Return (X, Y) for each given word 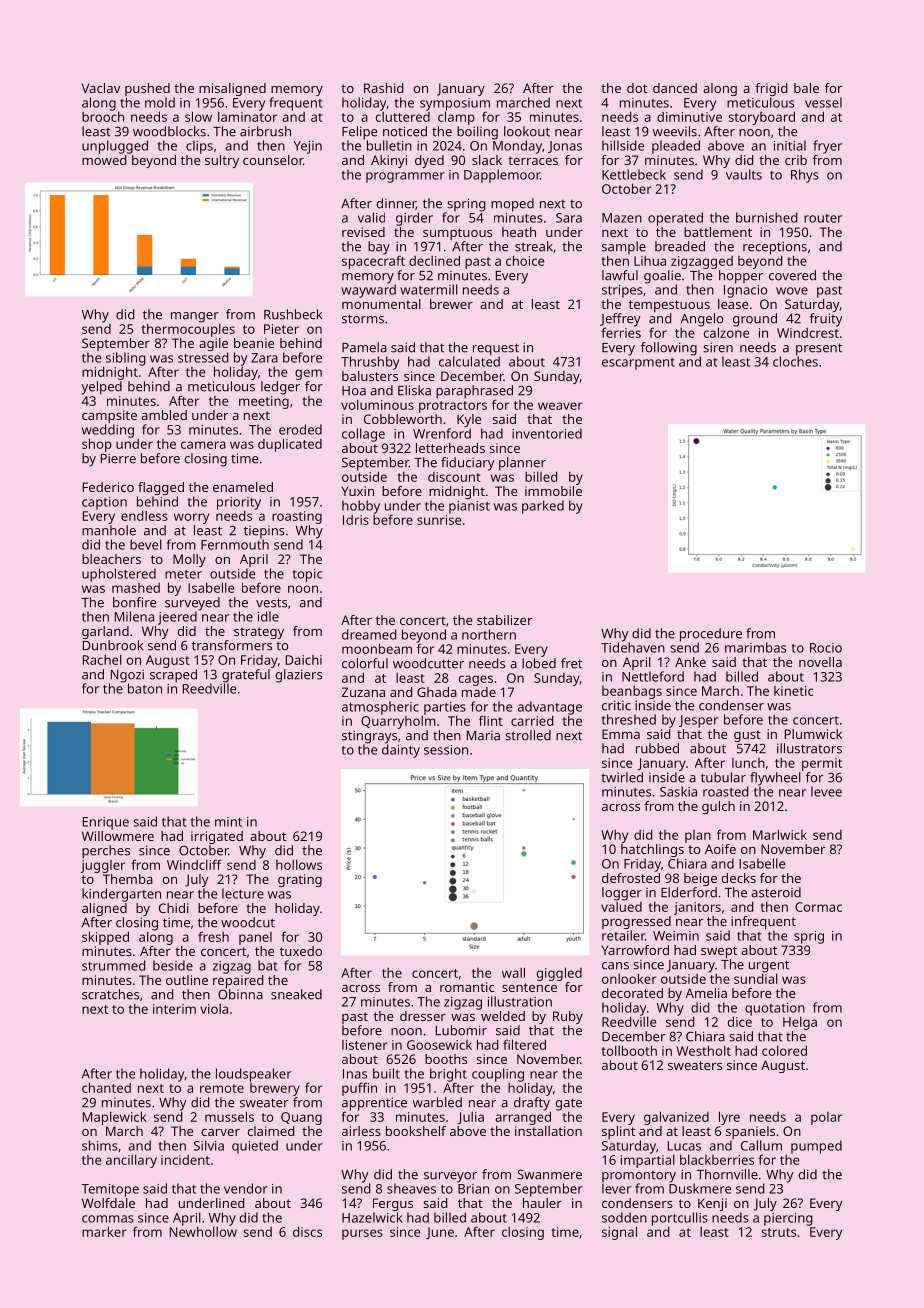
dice (740, 1021)
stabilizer (504, 620)
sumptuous (457, 234)
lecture (243, 893)
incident (185, 1160)
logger (622, 894)
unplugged (115, 147)
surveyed (192, 604)
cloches (795, 361)
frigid (771, 89)
